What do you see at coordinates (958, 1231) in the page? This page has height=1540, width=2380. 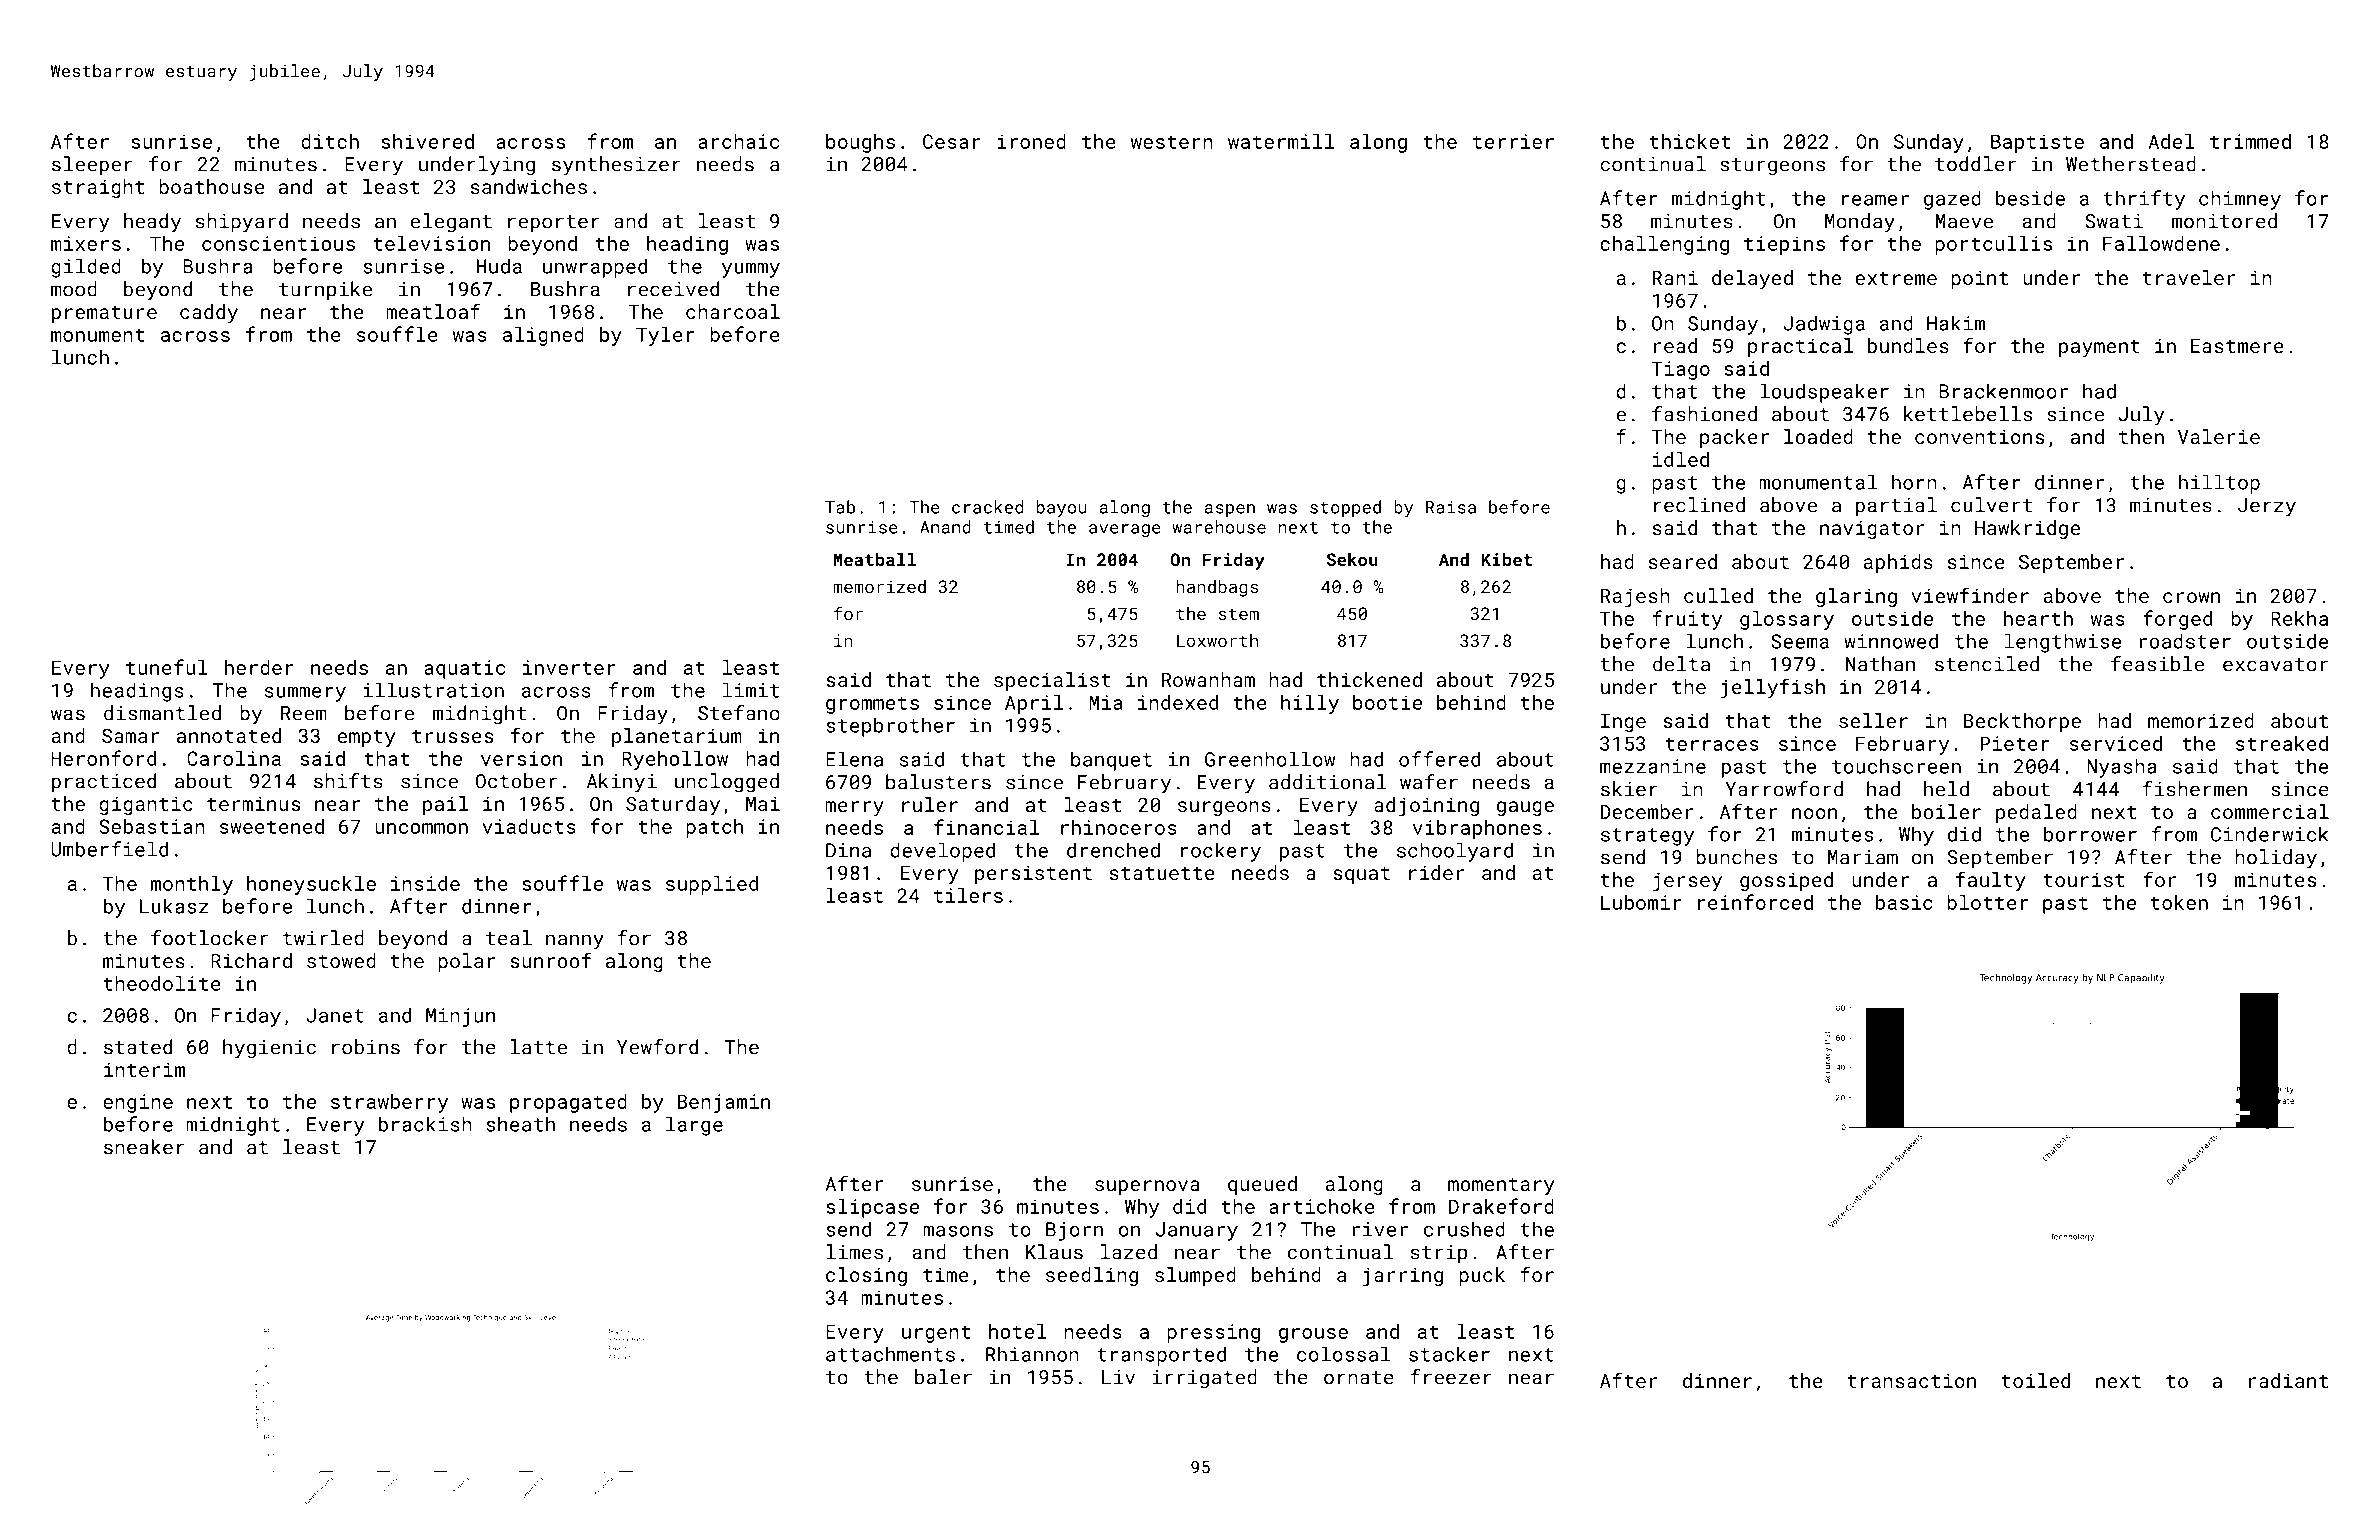 I see `masons` at bounding box center [958, 1231].
